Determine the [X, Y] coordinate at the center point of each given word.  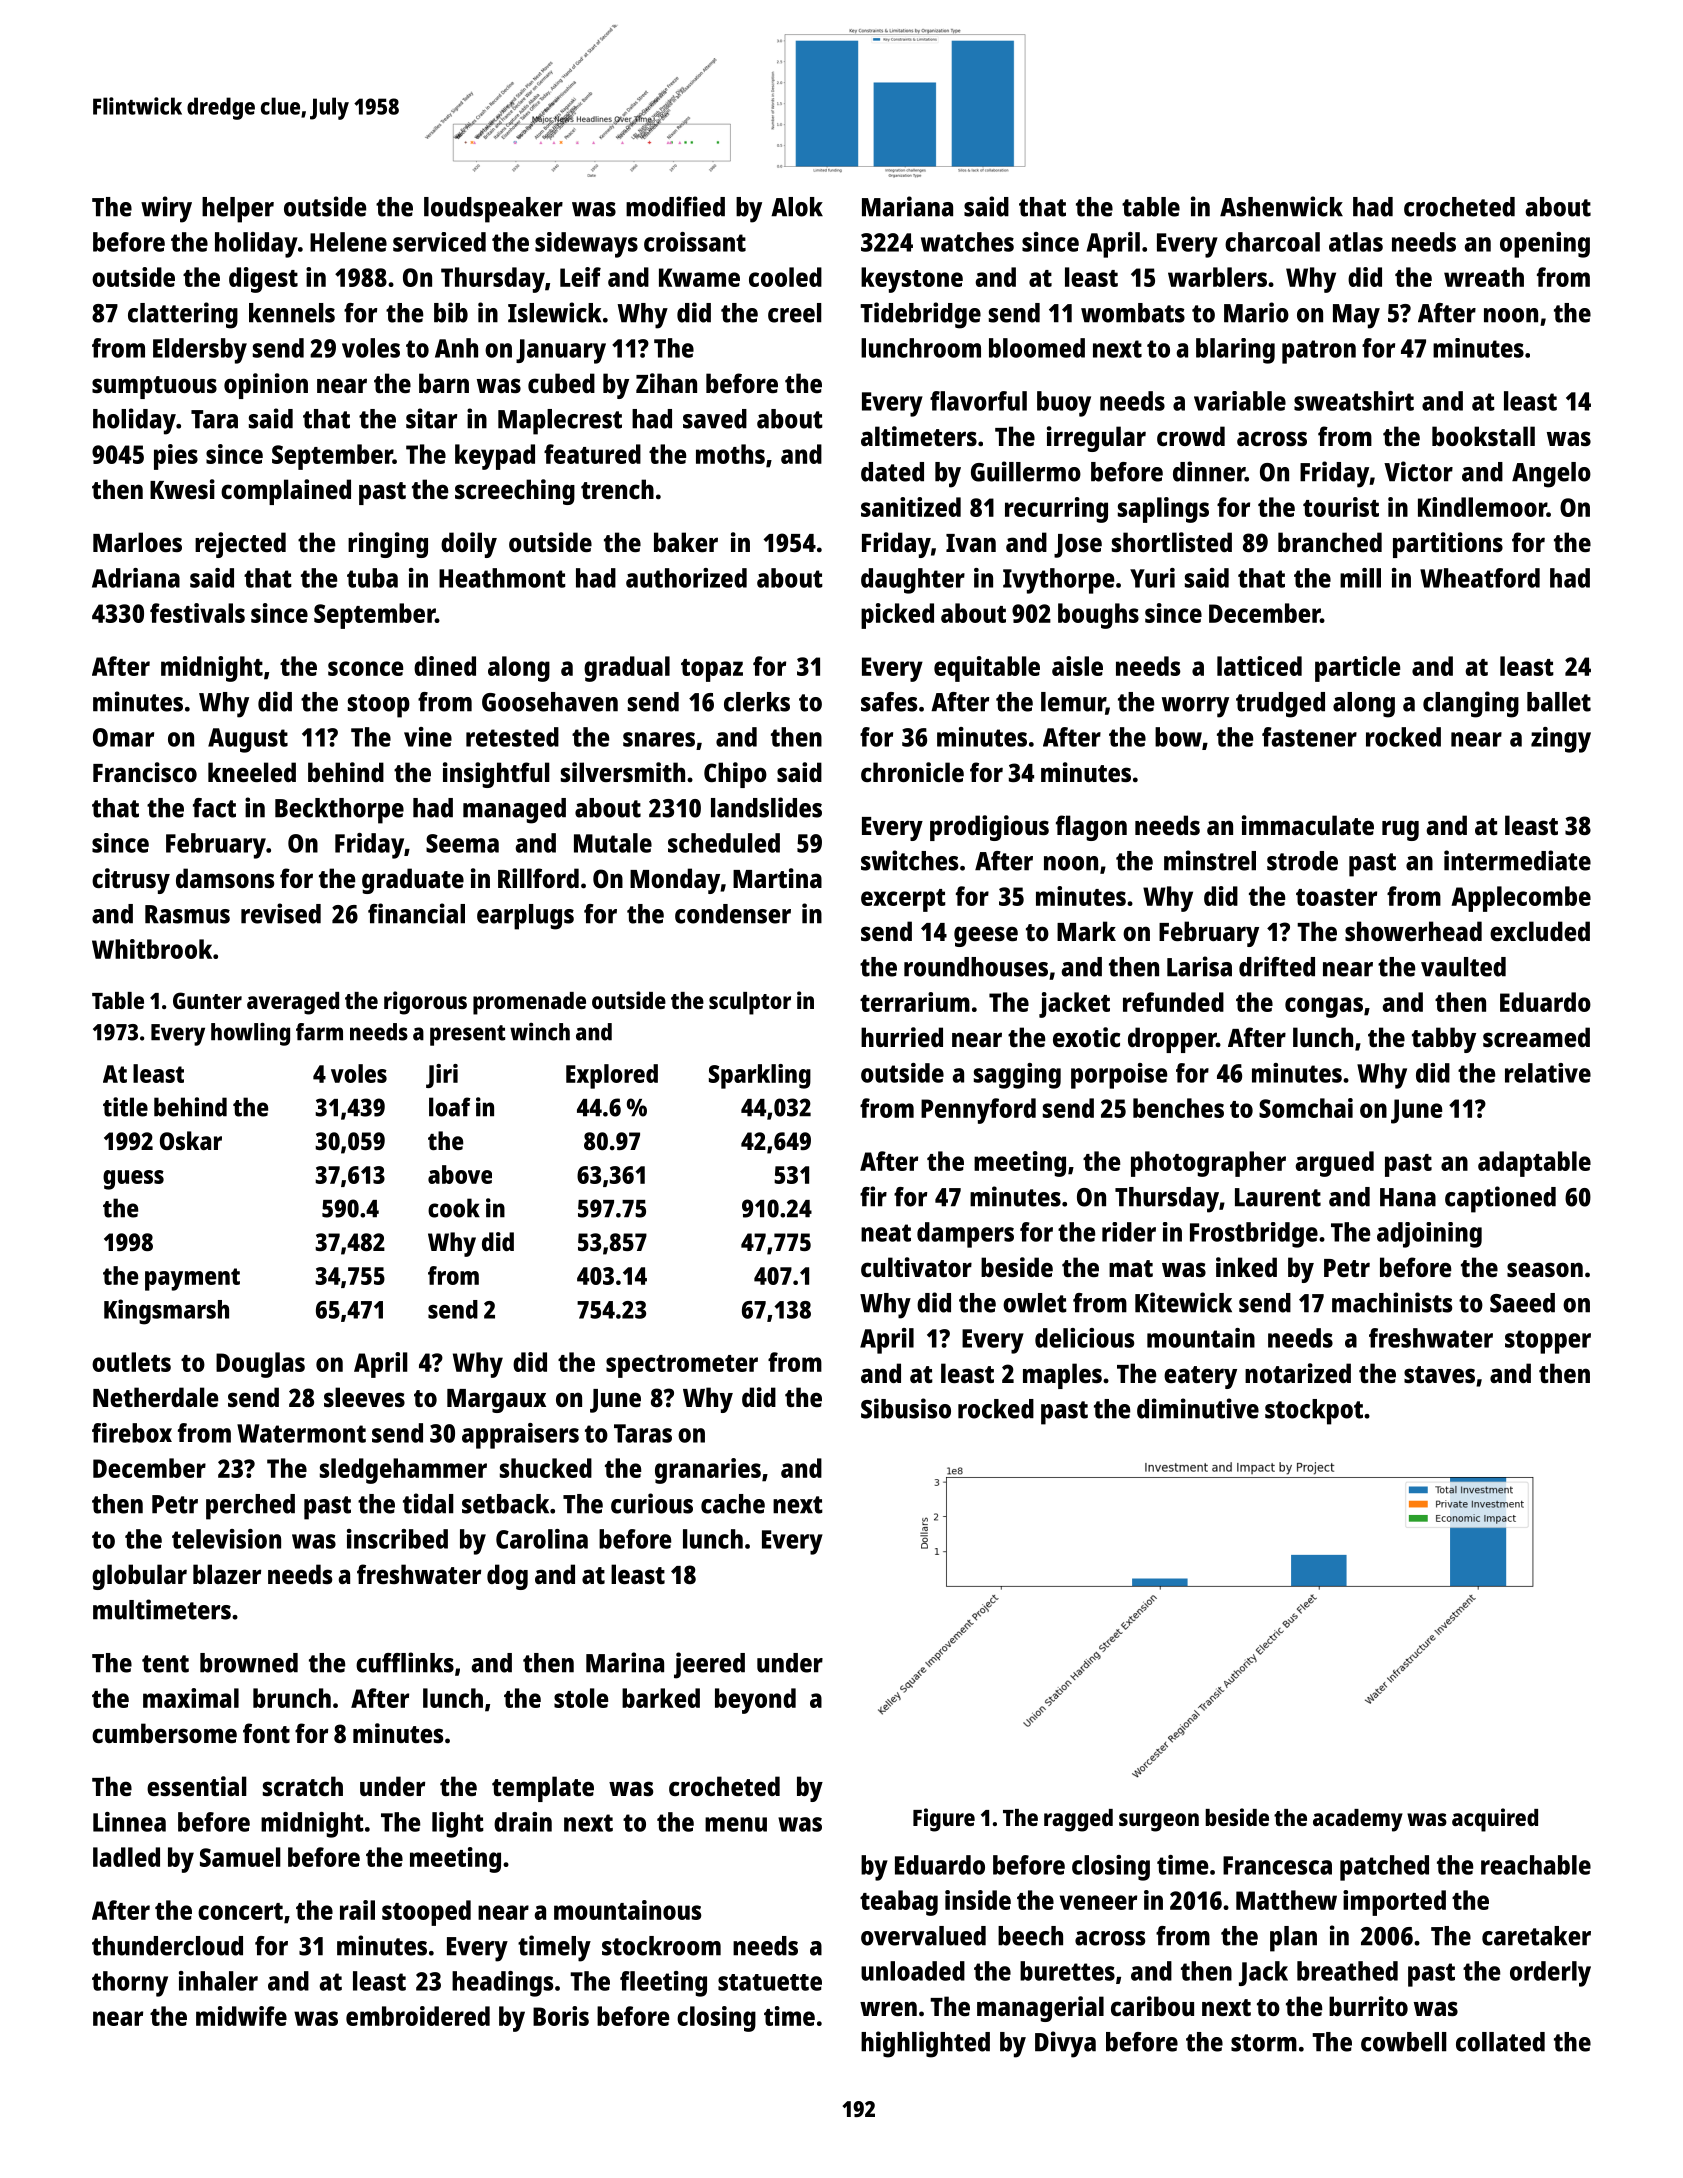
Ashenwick [1281, 206]
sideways [586, 245]
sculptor [750, 1003]
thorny [130, 1984]
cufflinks [405, 1662]
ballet [1559, 702]
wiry [166, 209]
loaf [449, 1107]
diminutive [1198, 1408]
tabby [1444, 1040]
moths [730, 454]
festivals [197, 613]
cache [733, 1504]
